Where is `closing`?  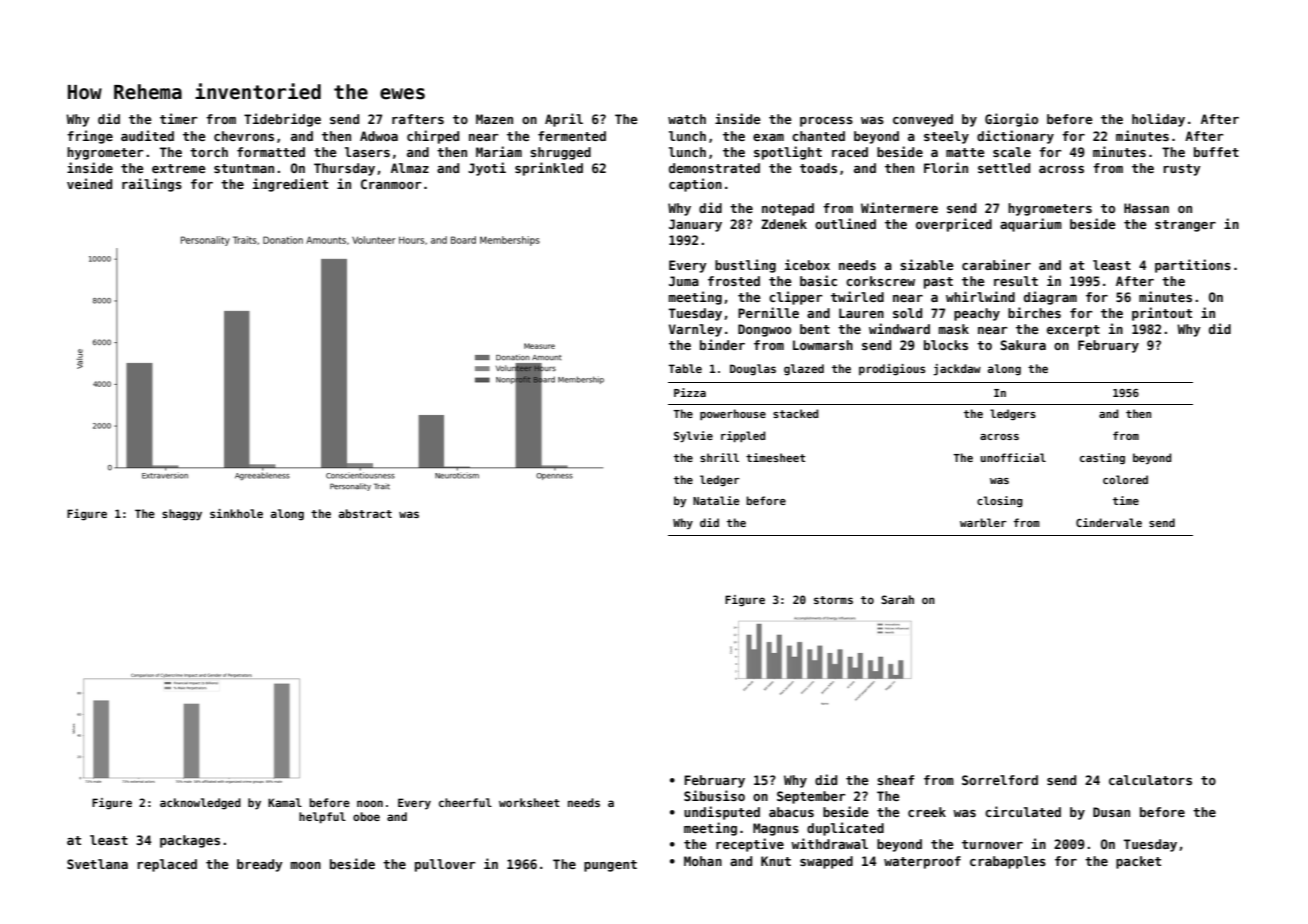
closing is located at coordinates (1000, 501).
